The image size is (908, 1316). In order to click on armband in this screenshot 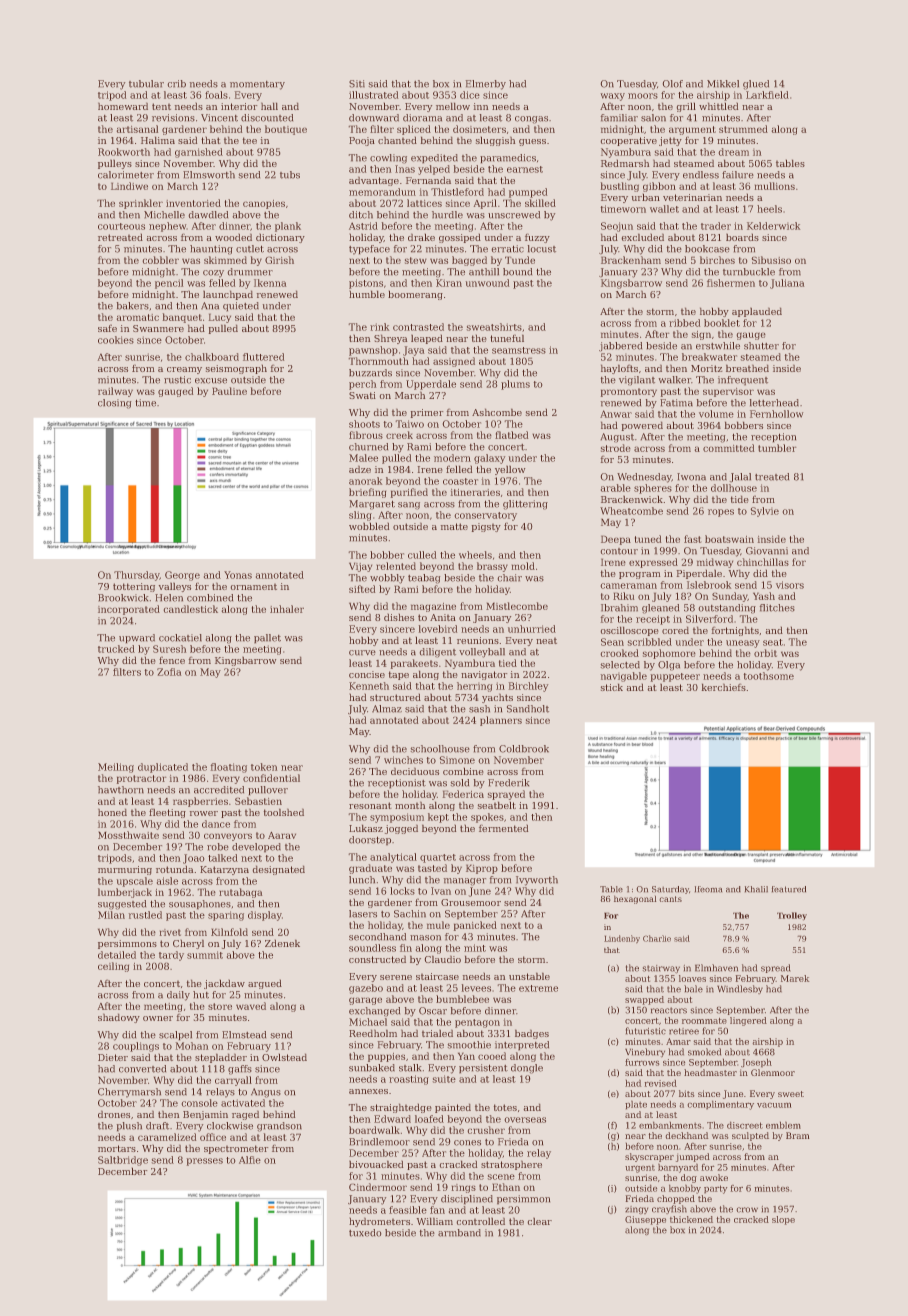, I will do `click(459, 1233)`.
